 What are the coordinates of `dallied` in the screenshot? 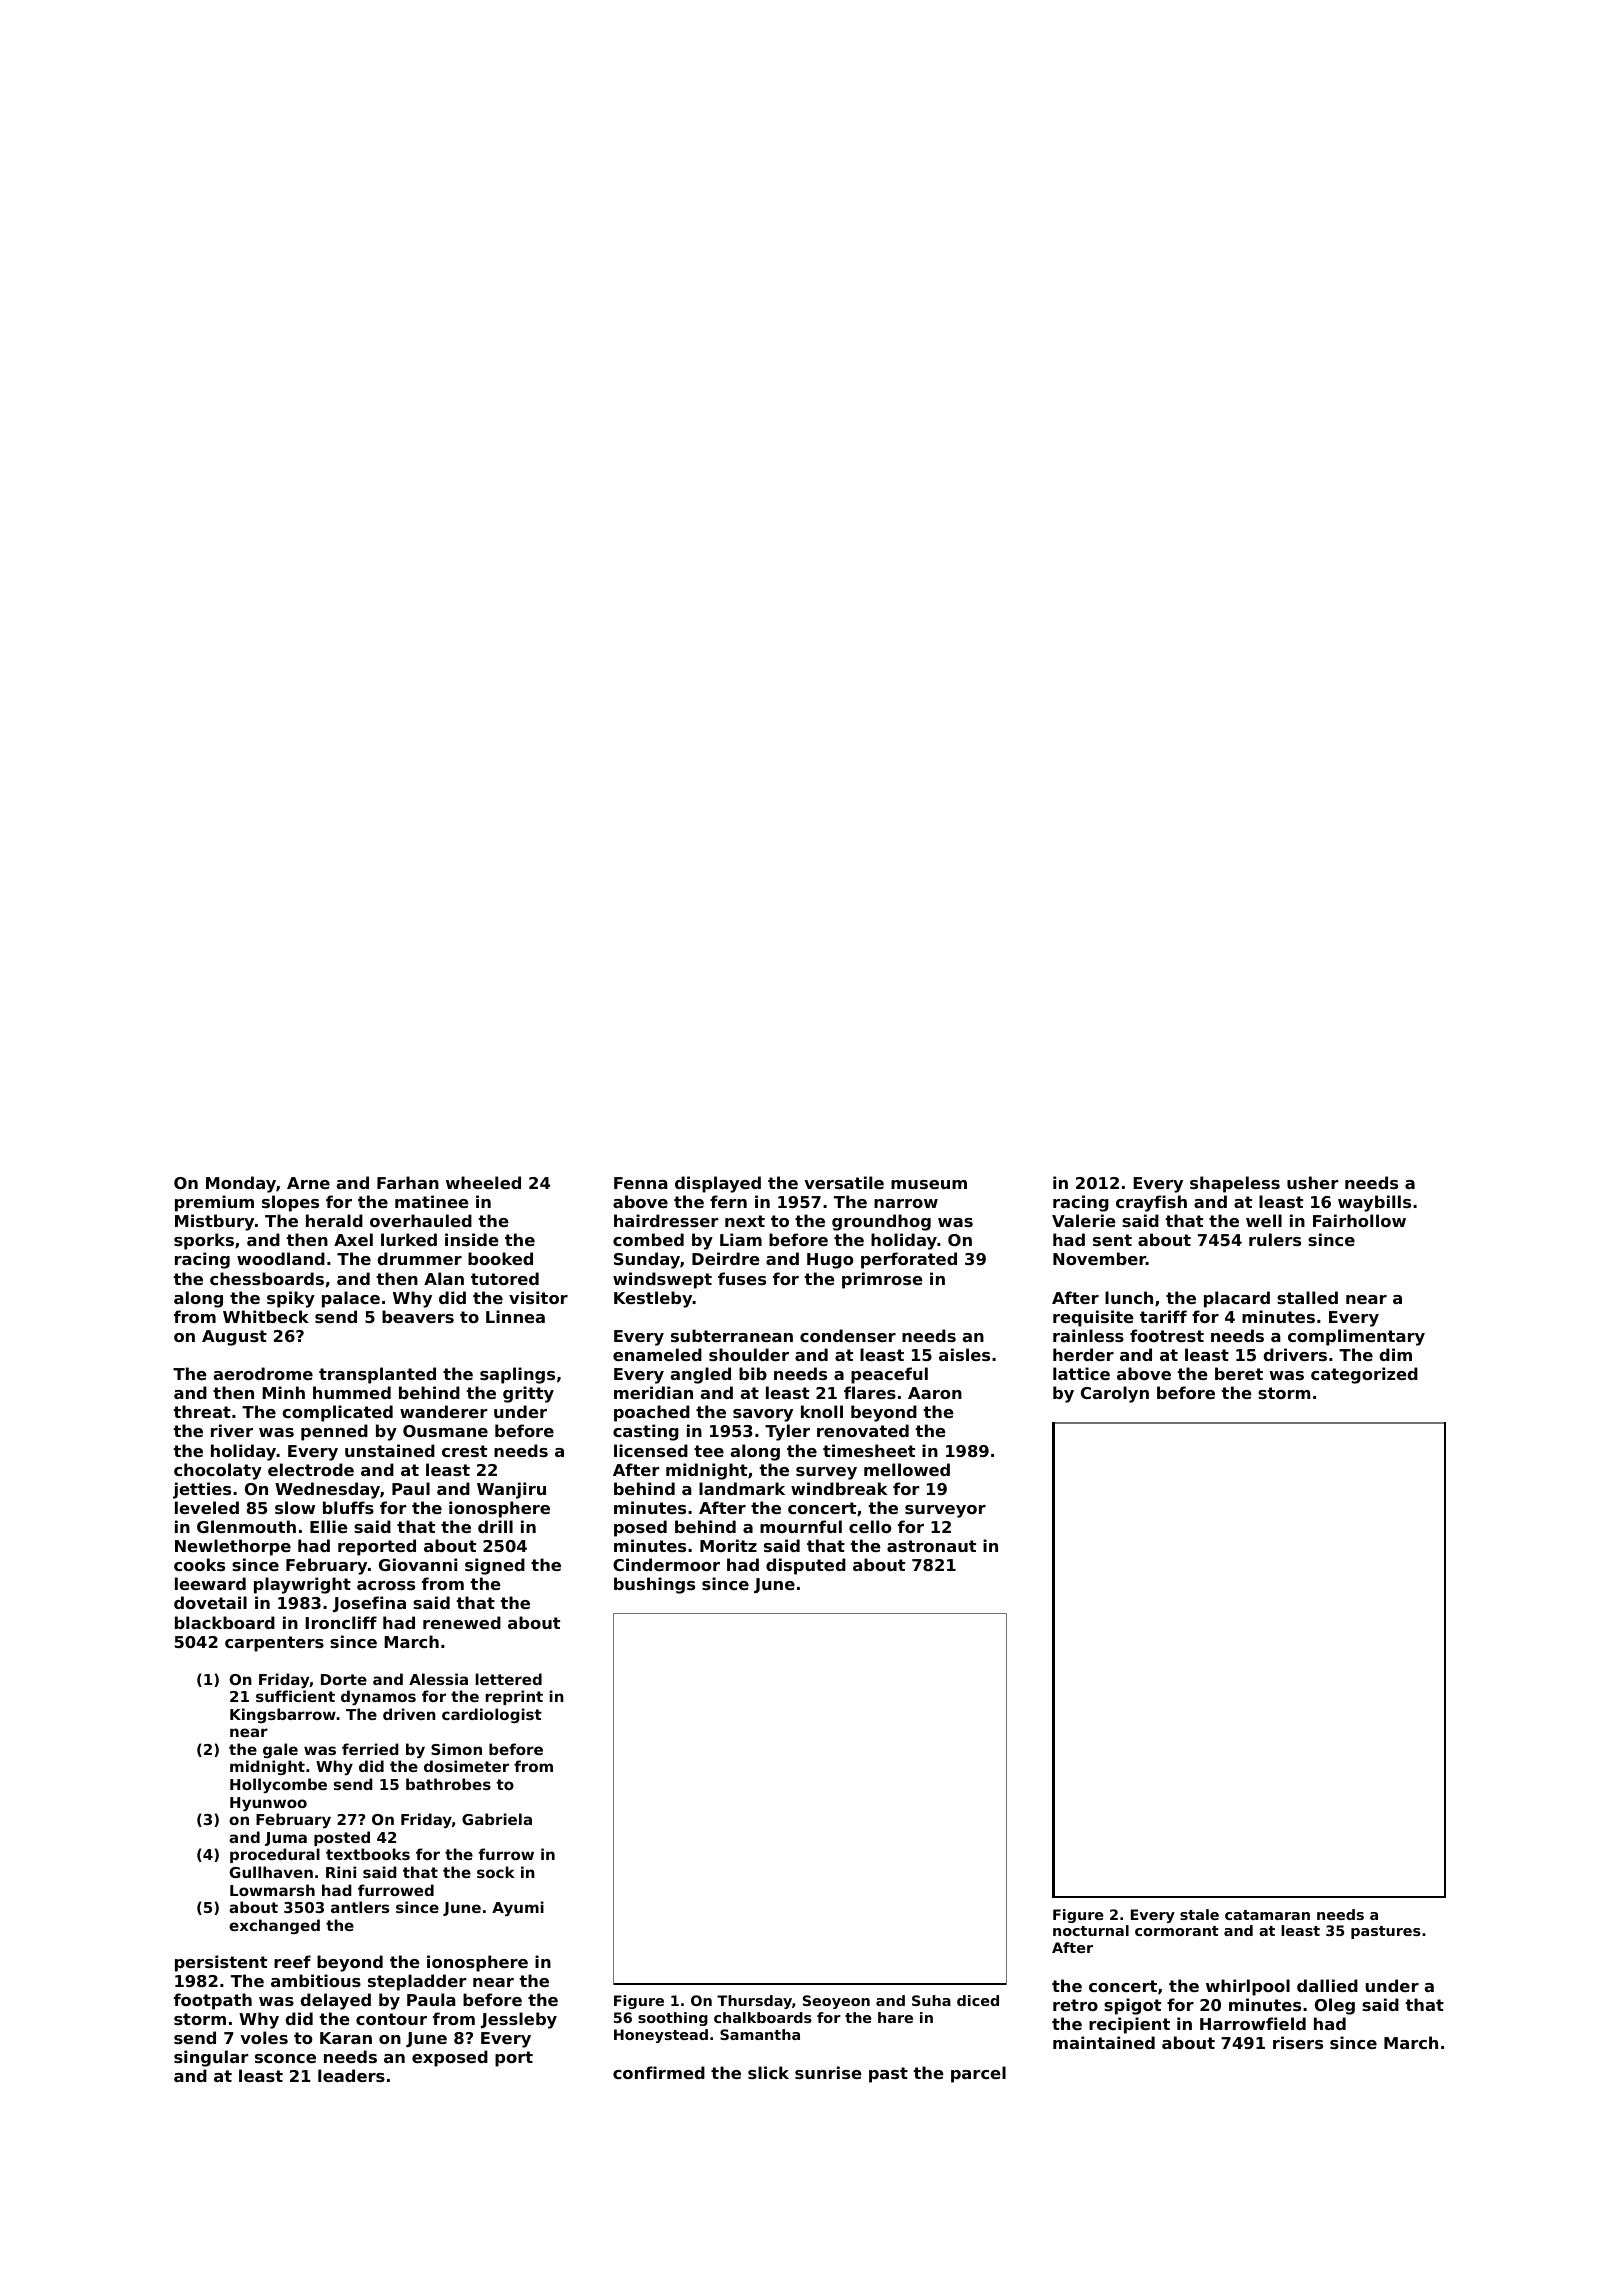 It's located at (1327, 1985).
